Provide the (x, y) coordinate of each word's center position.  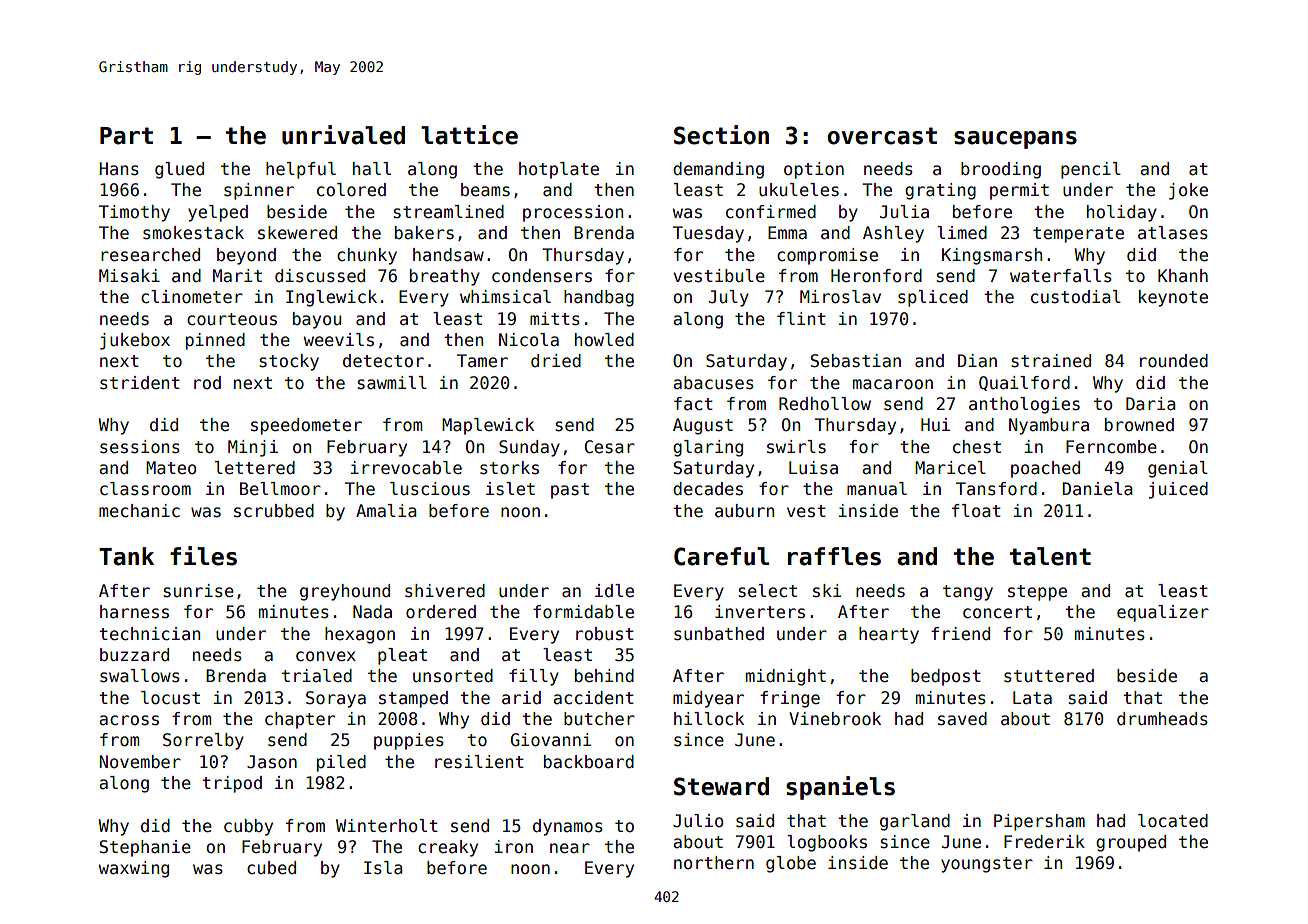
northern (714, 863)
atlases (1173, 233)
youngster (987, 865)
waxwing (134, 869)
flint (801, 318)
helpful (301, 170)
